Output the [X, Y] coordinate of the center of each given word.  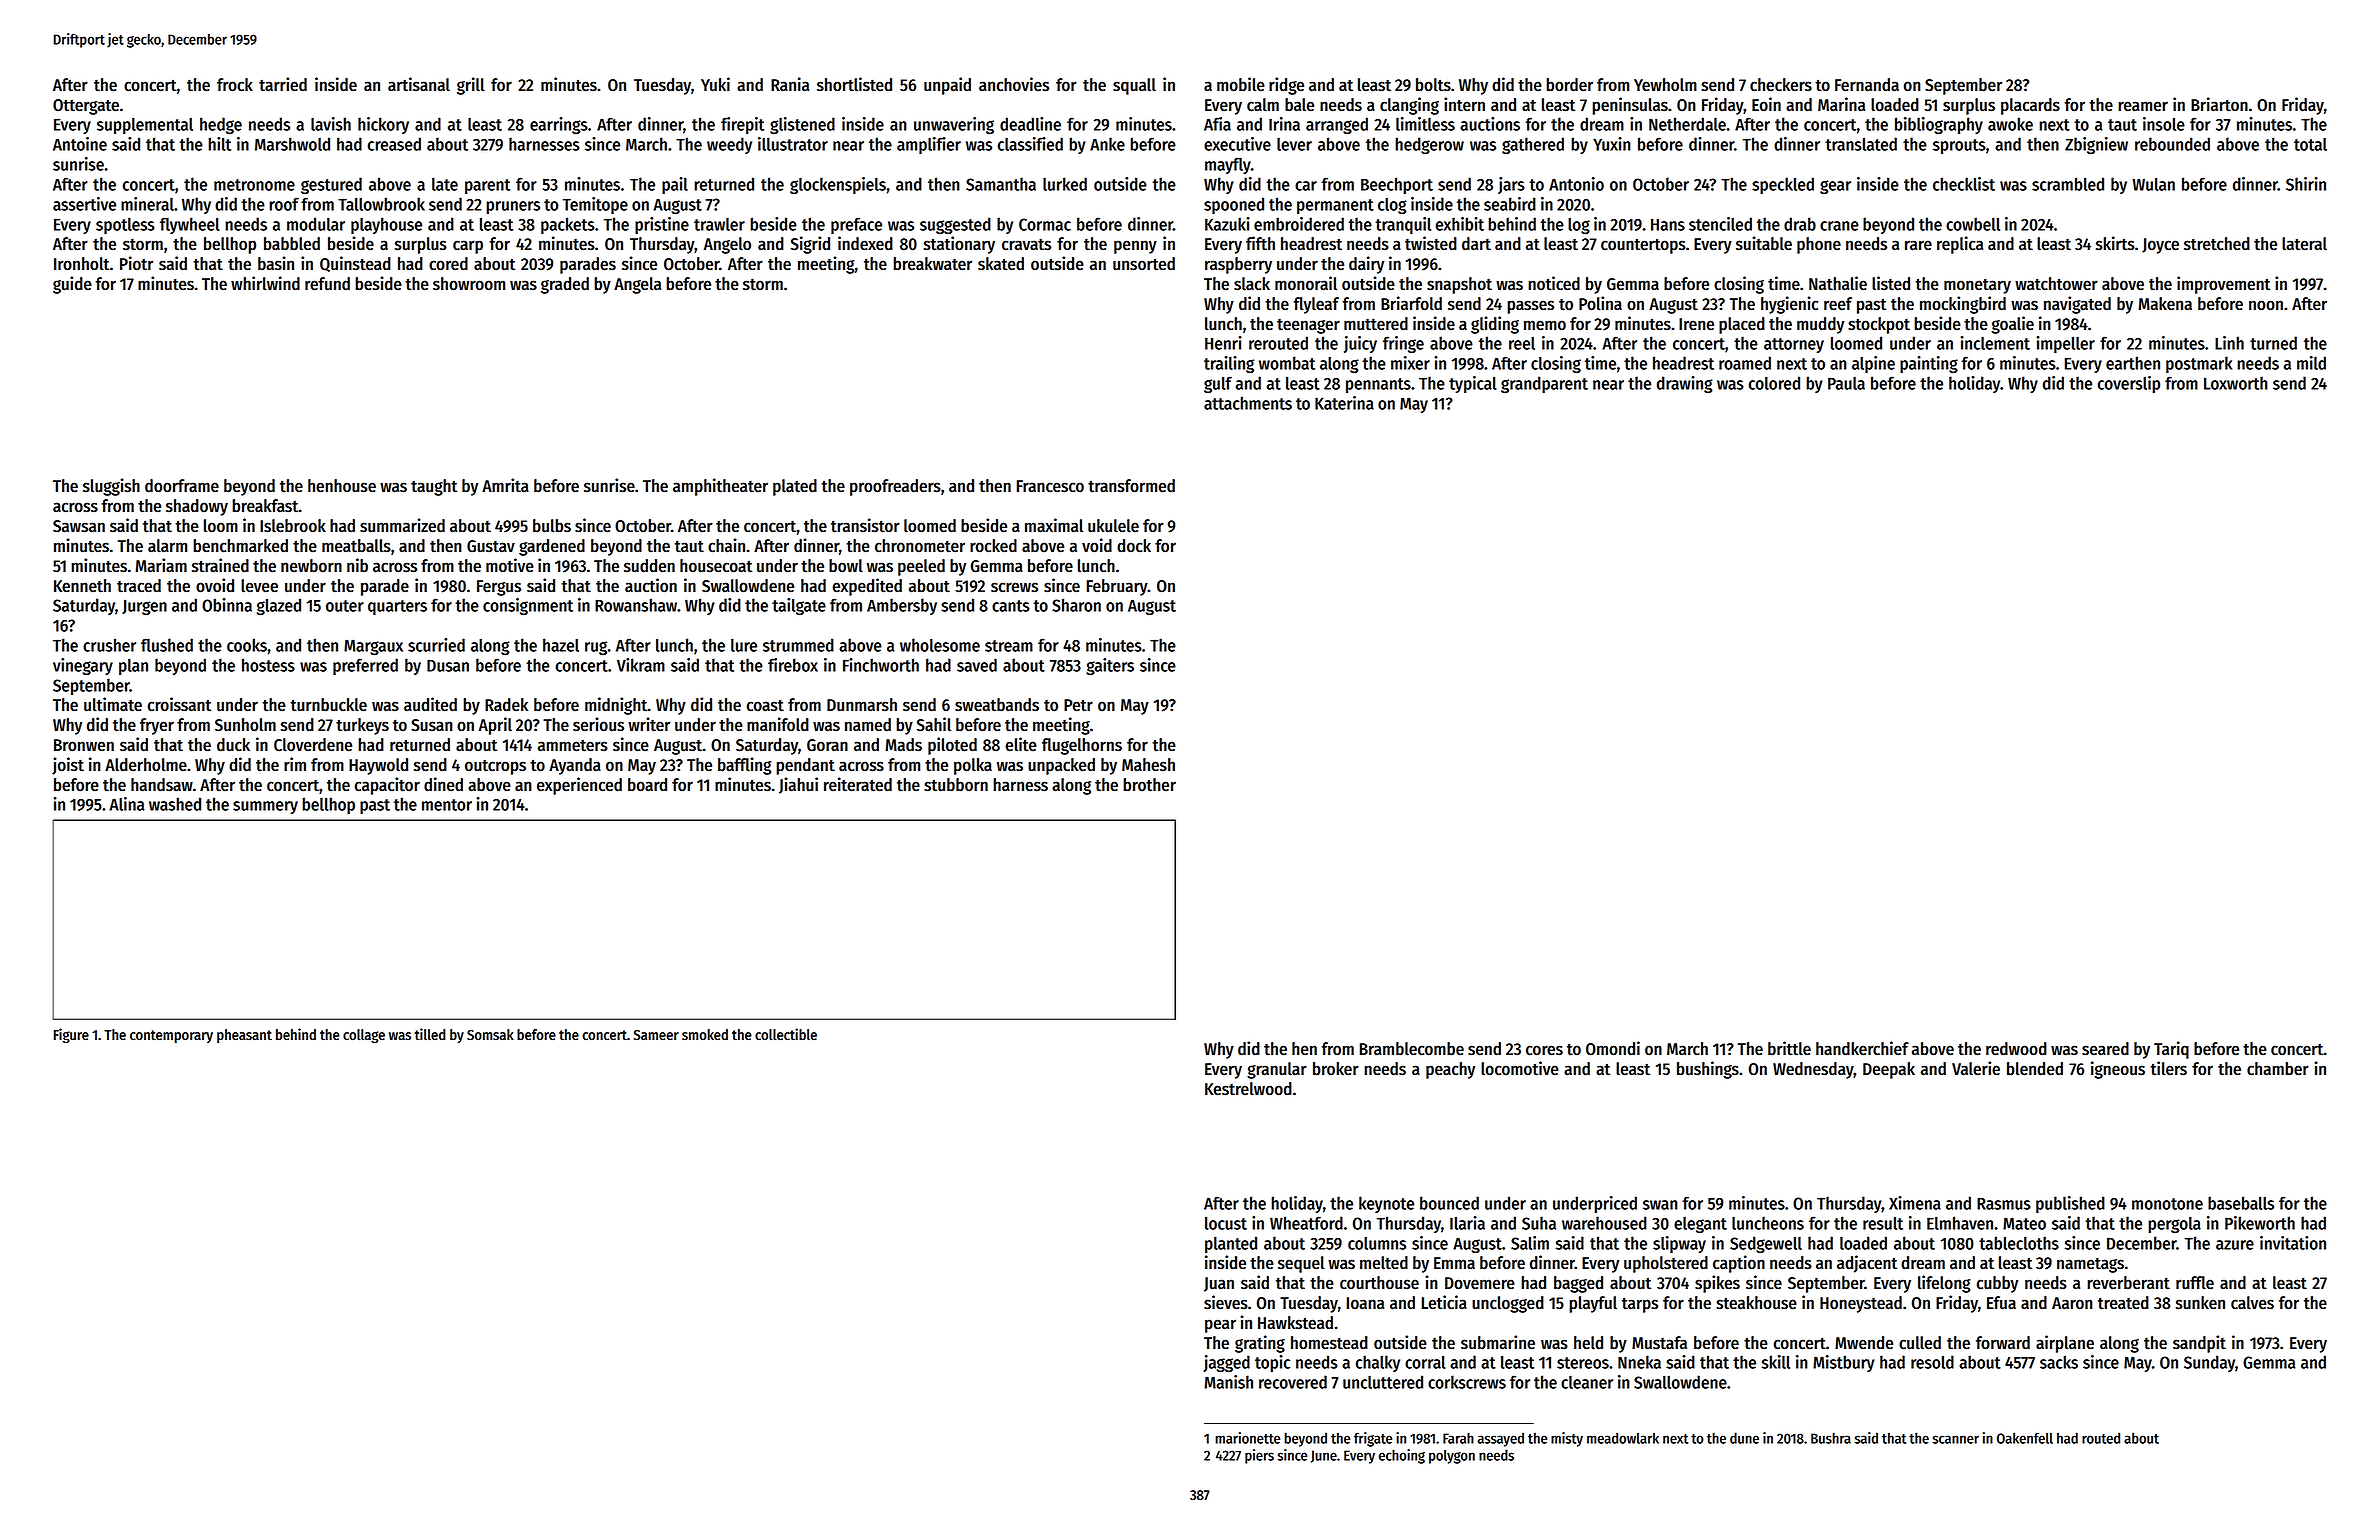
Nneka [1639, 1362]
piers [1259, 1456]
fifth [1260, 243]
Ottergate [86, 107]
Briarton [2219, 104]
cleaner [1587, 1382]
